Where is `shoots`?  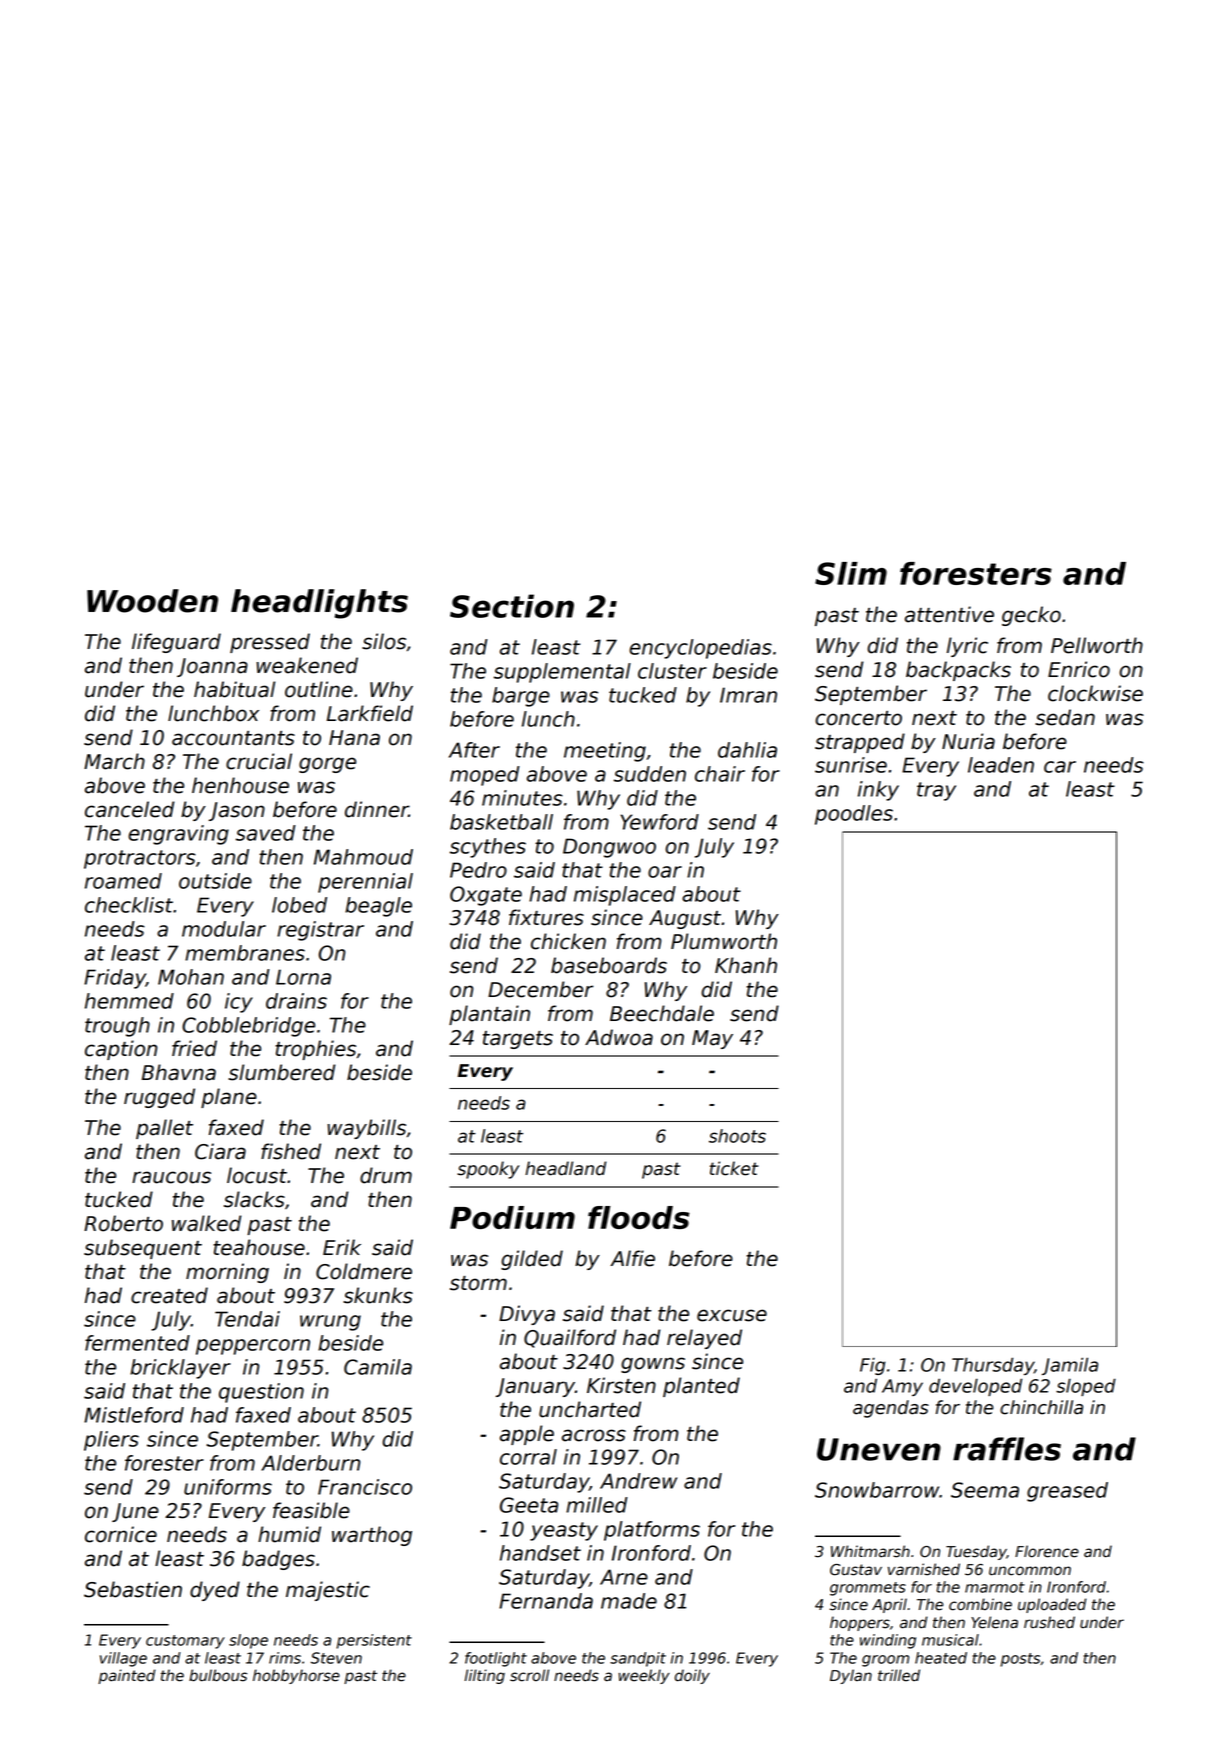
shoots is located at coordinates (737, 1136).
